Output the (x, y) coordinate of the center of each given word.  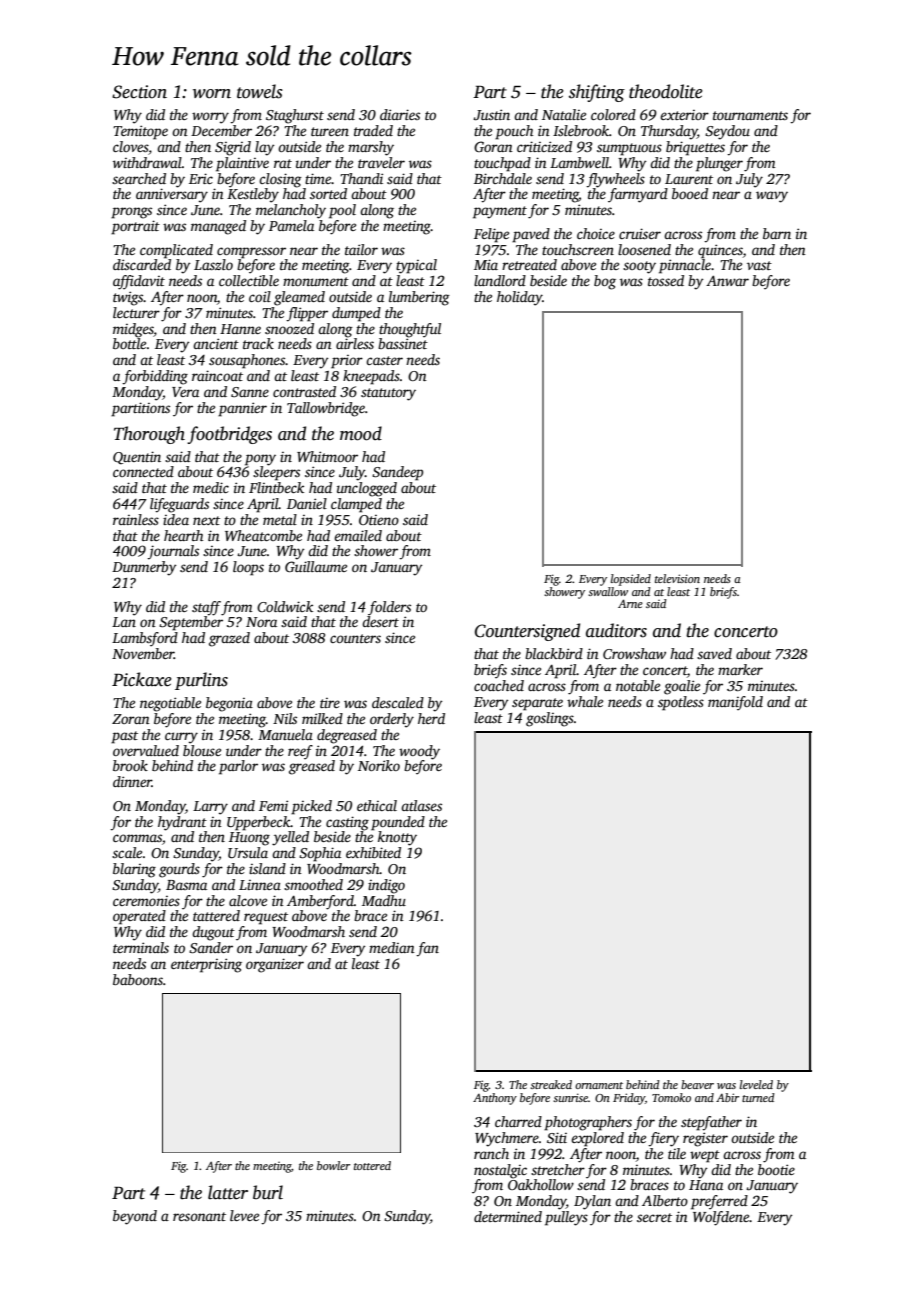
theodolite (666, 91)
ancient (216, 343)
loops (248, 568)
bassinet (403, 343)
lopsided (631, 580)
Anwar (727, 280)
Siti (557, 1137)
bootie (776, 1169)
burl (268, 1192)
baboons (138, 979)
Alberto (665, 1200)
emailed (358, 535)
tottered (372, 1165)
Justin (491, 114)
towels (260, 91)
